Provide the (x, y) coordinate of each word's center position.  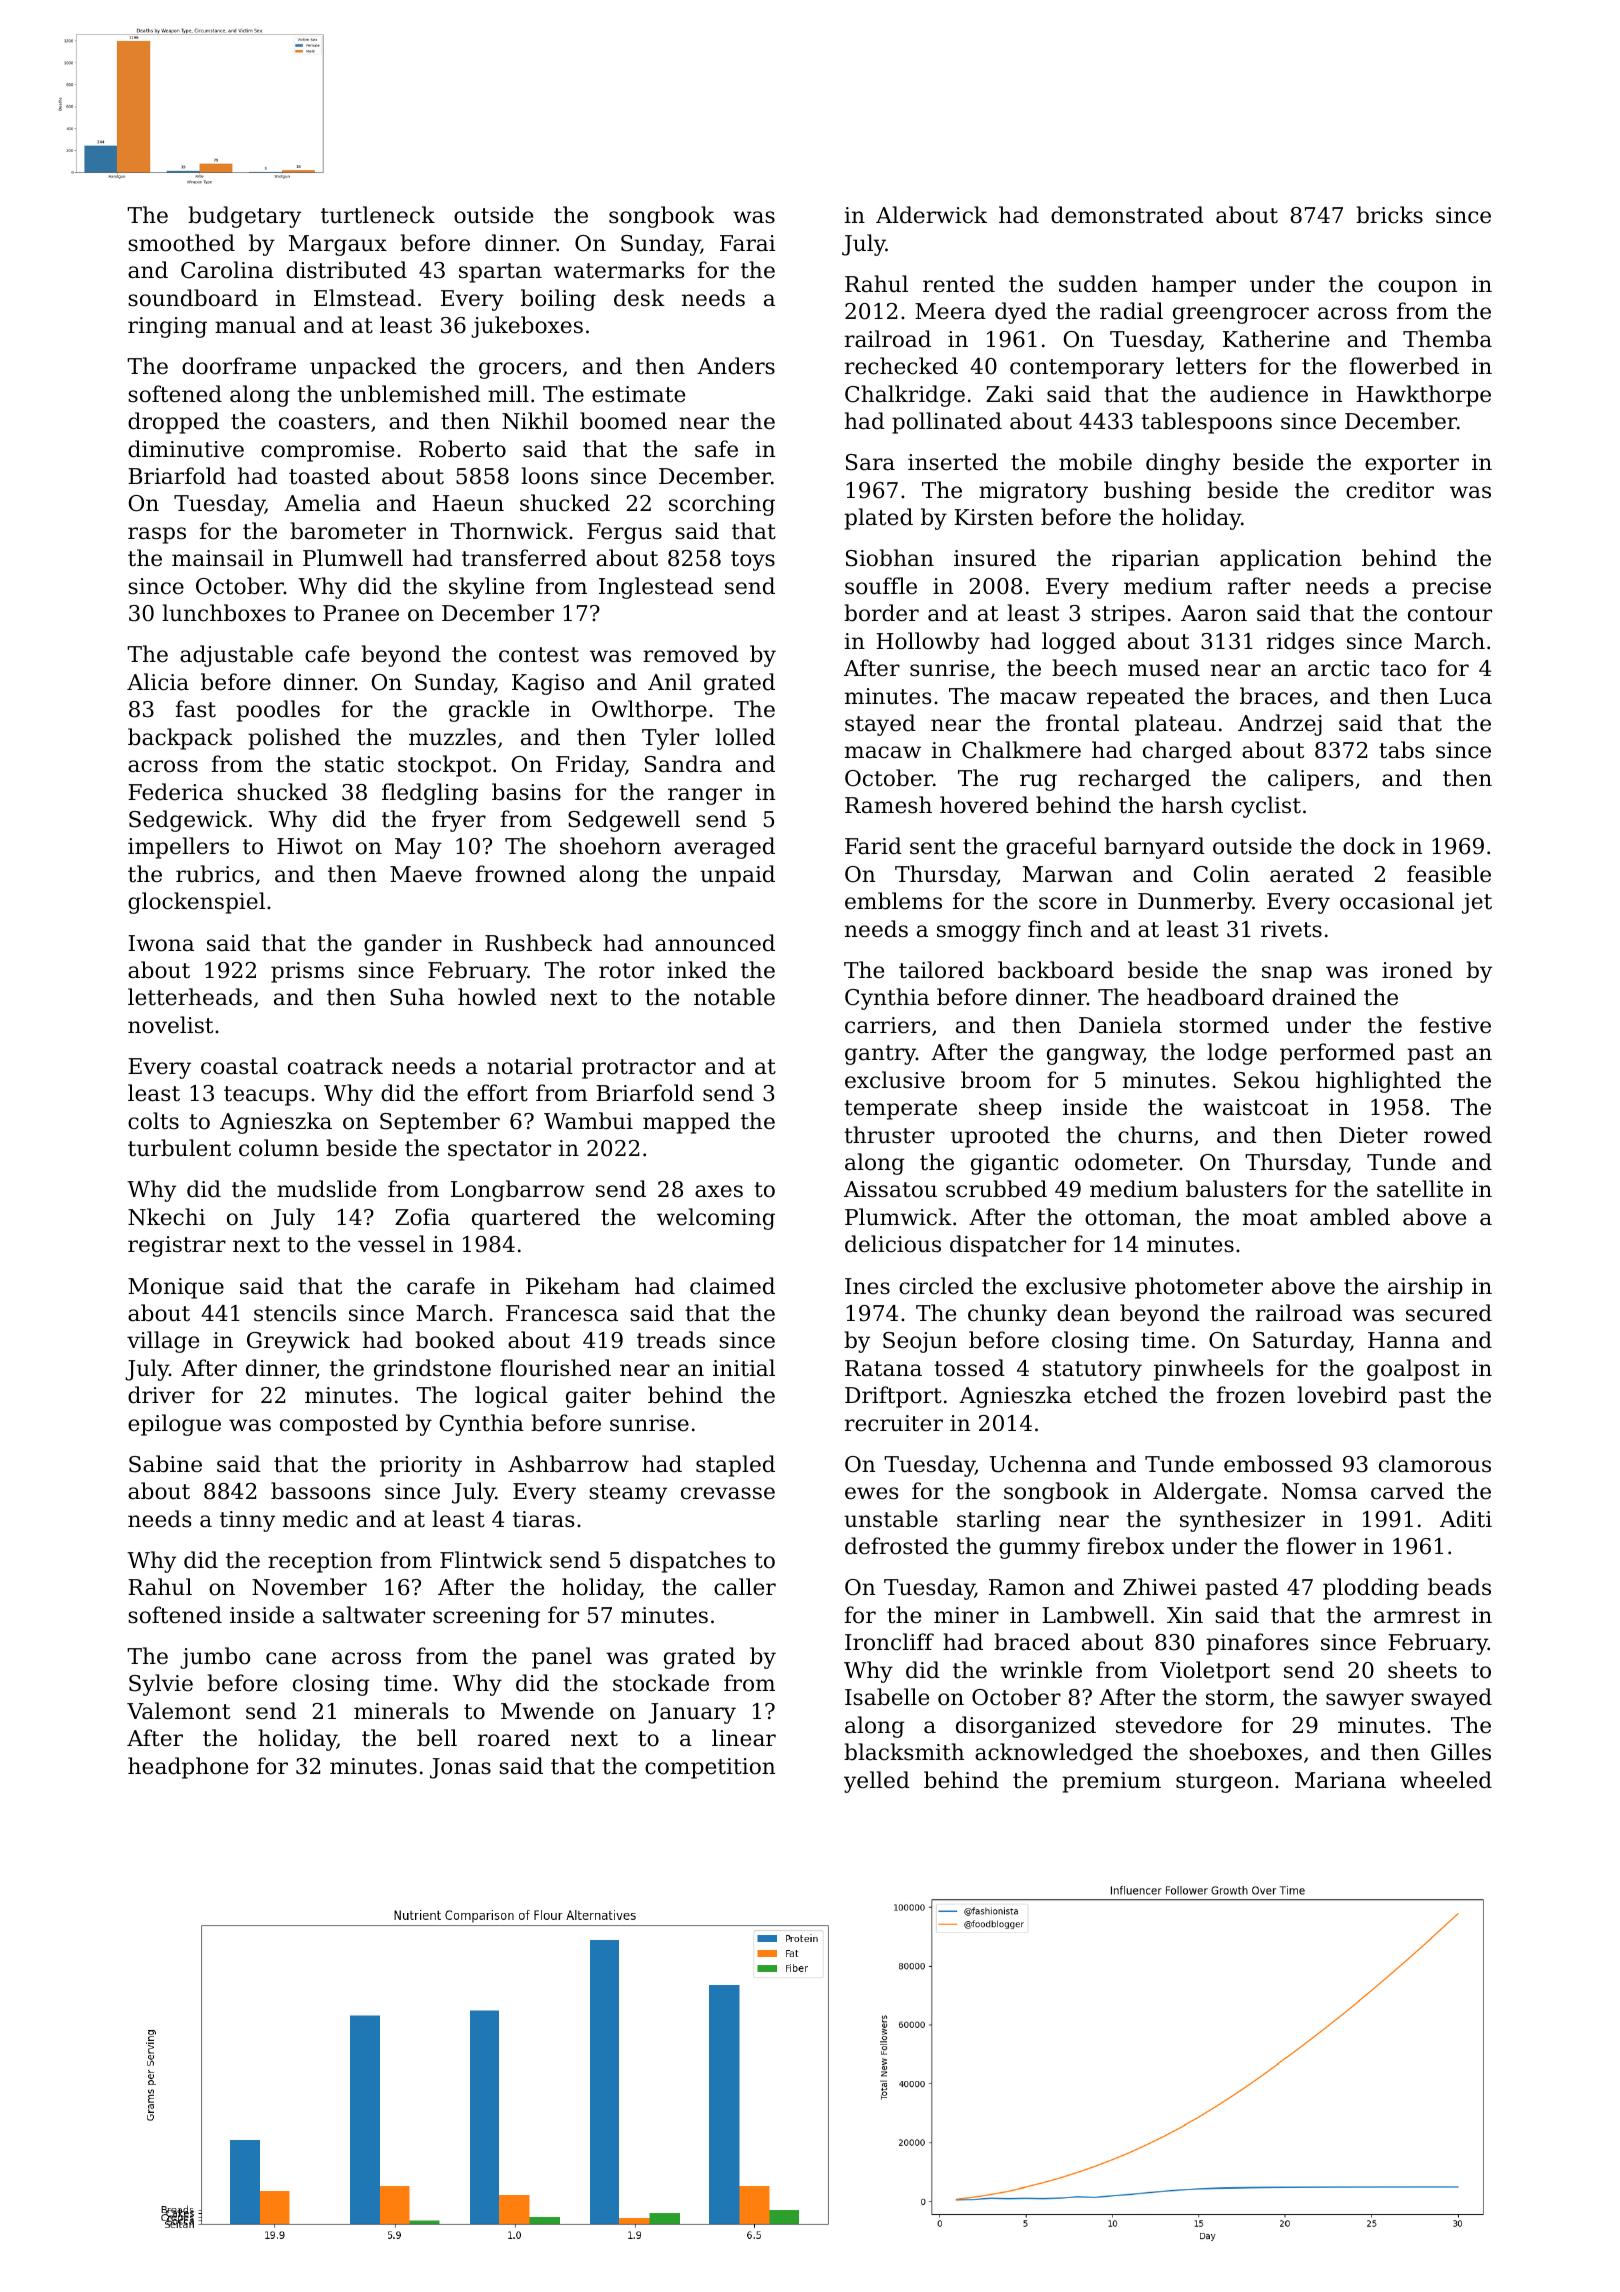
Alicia (158, 682)
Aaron (1214, 613)
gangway (1095, 1056)
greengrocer (1241, 315)
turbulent (179, 1148)
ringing (167, 327)
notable (734, 997)
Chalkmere (1021, 750)
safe (716, 449)
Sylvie (161, 1685)
